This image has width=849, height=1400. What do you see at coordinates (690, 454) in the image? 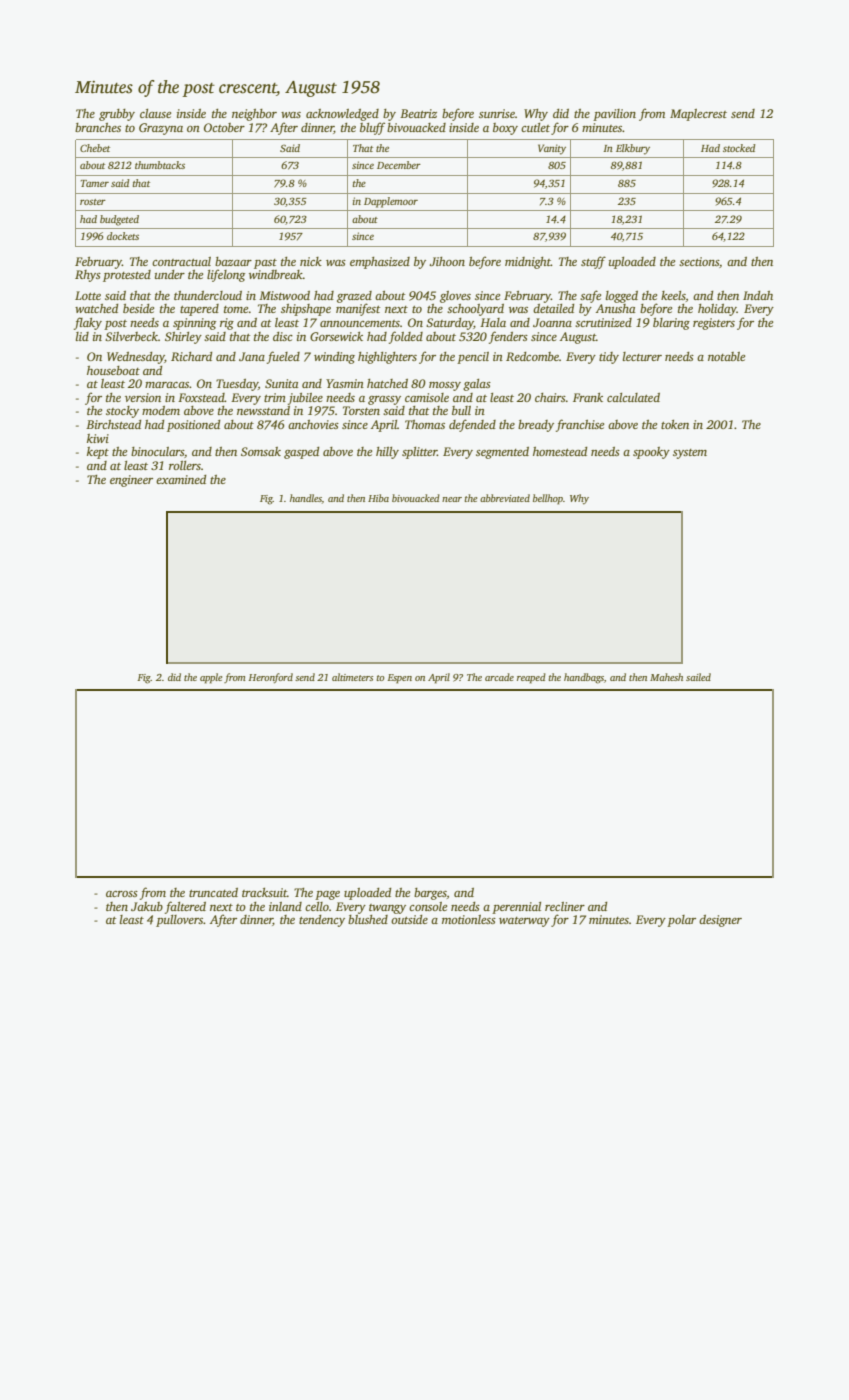
I see `system` at bounding box center [690, 454].
